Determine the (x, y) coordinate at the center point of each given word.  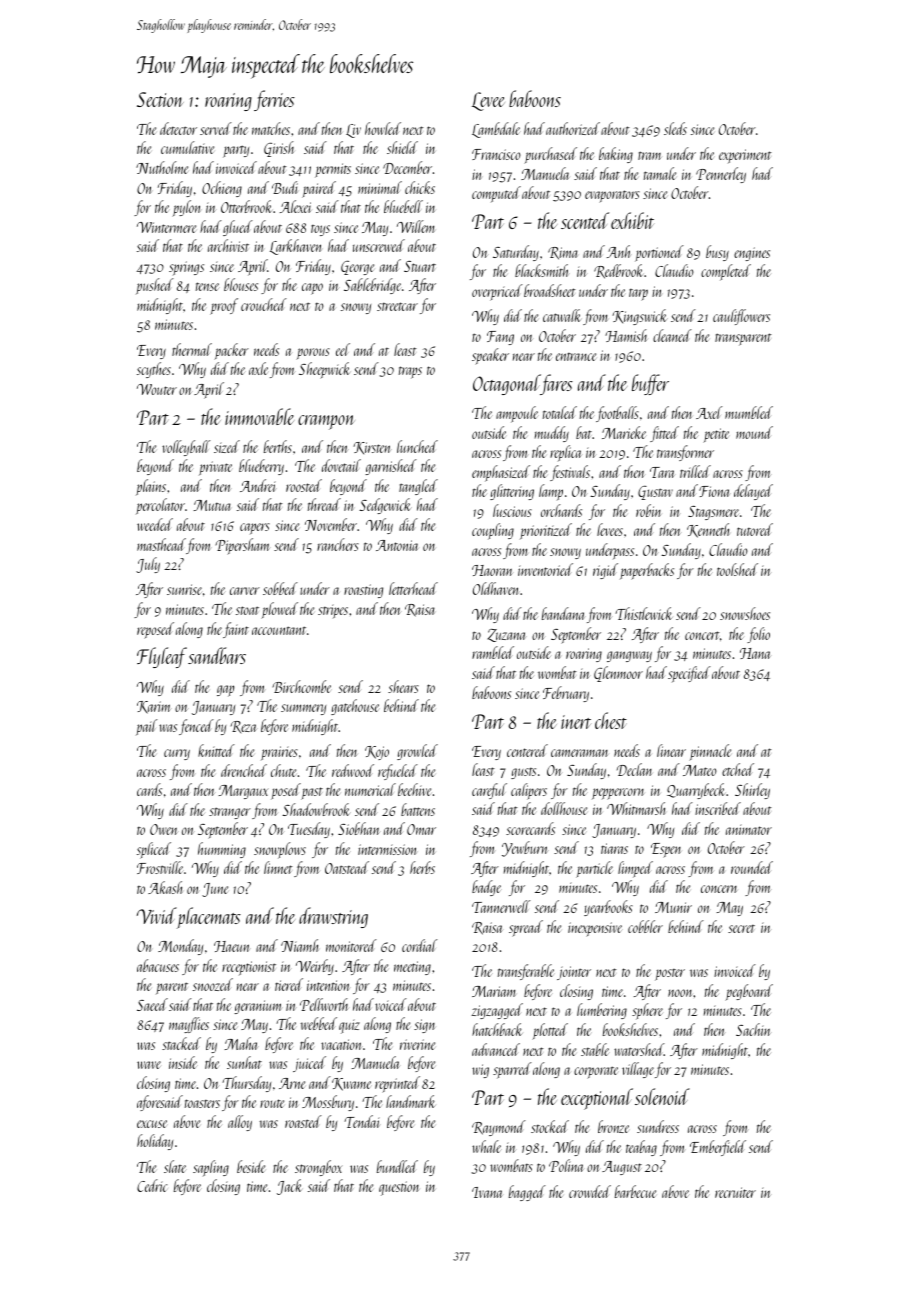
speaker (490, 356)
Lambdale (496, 130)
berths (278, 446)
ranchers (338, 544)
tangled (418, 487)
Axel (709, 412)
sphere (647, 1011)
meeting (412, 968)
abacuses (158, 965)
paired (319, 189)
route (272, 1103)
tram (650, 155)
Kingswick (640, 317)
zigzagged (497, 1011)
